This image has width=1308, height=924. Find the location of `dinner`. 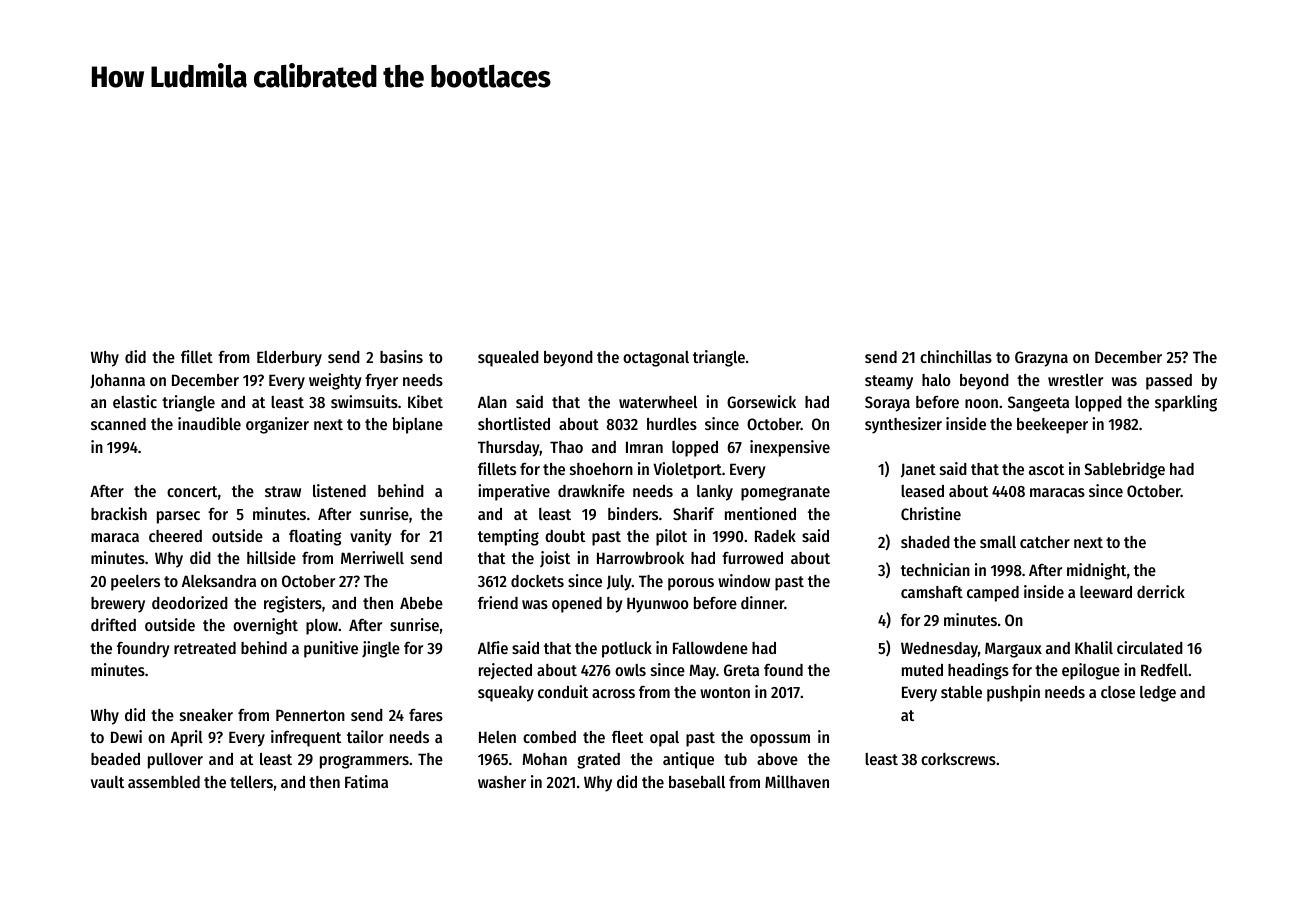

dinner is located at coordinates (762, 602).
